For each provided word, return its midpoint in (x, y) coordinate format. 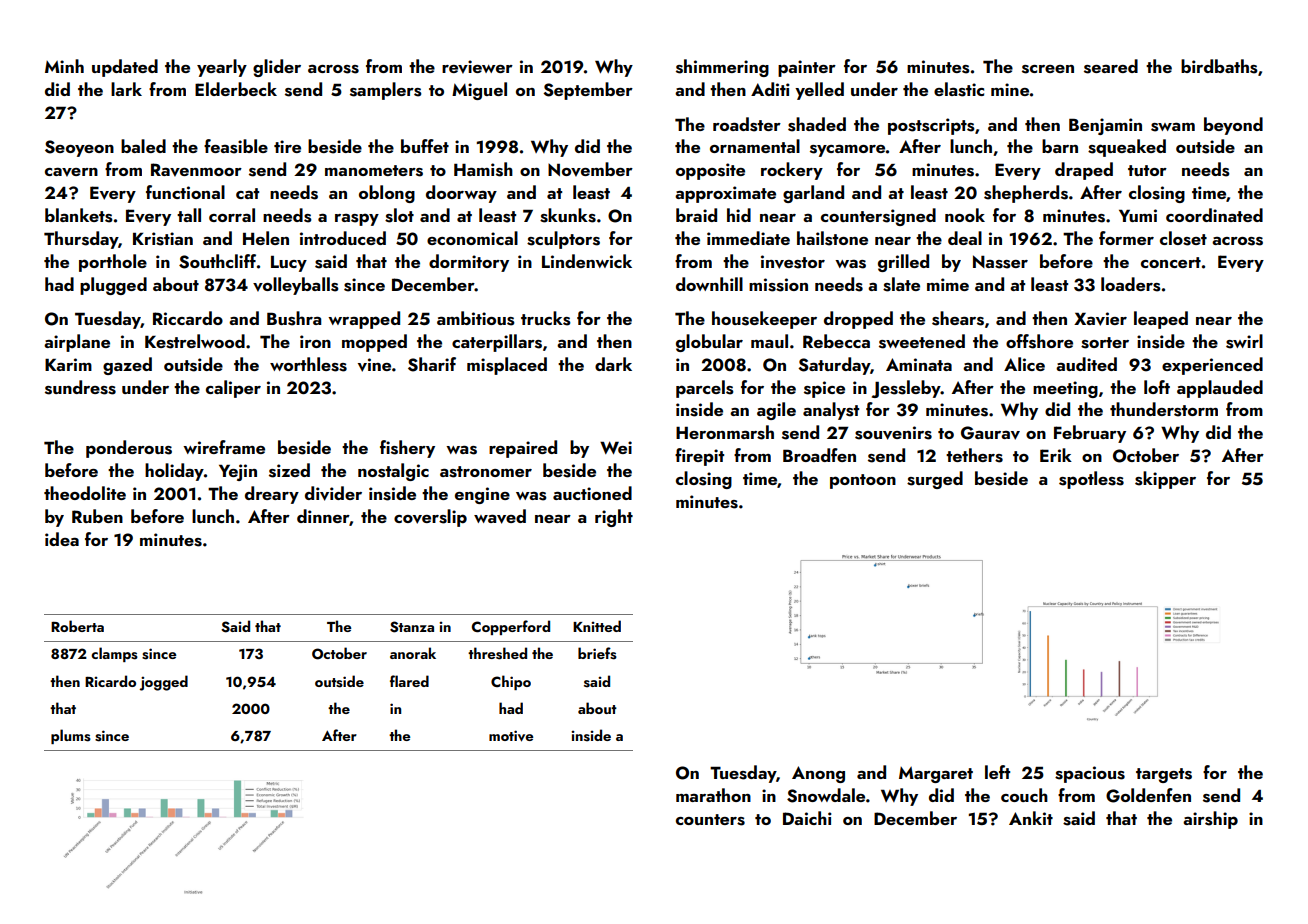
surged (935, 480)
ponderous (129, 449)
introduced (343, 238)
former (1126, 238)
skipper (1165, 480)
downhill (709, 284)
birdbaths (1219, 66)
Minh (64, 66)
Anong (818, 774)
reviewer (477, 67)
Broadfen (819, 455)
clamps (114, 654)
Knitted (597, 626)
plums (71, 736)
